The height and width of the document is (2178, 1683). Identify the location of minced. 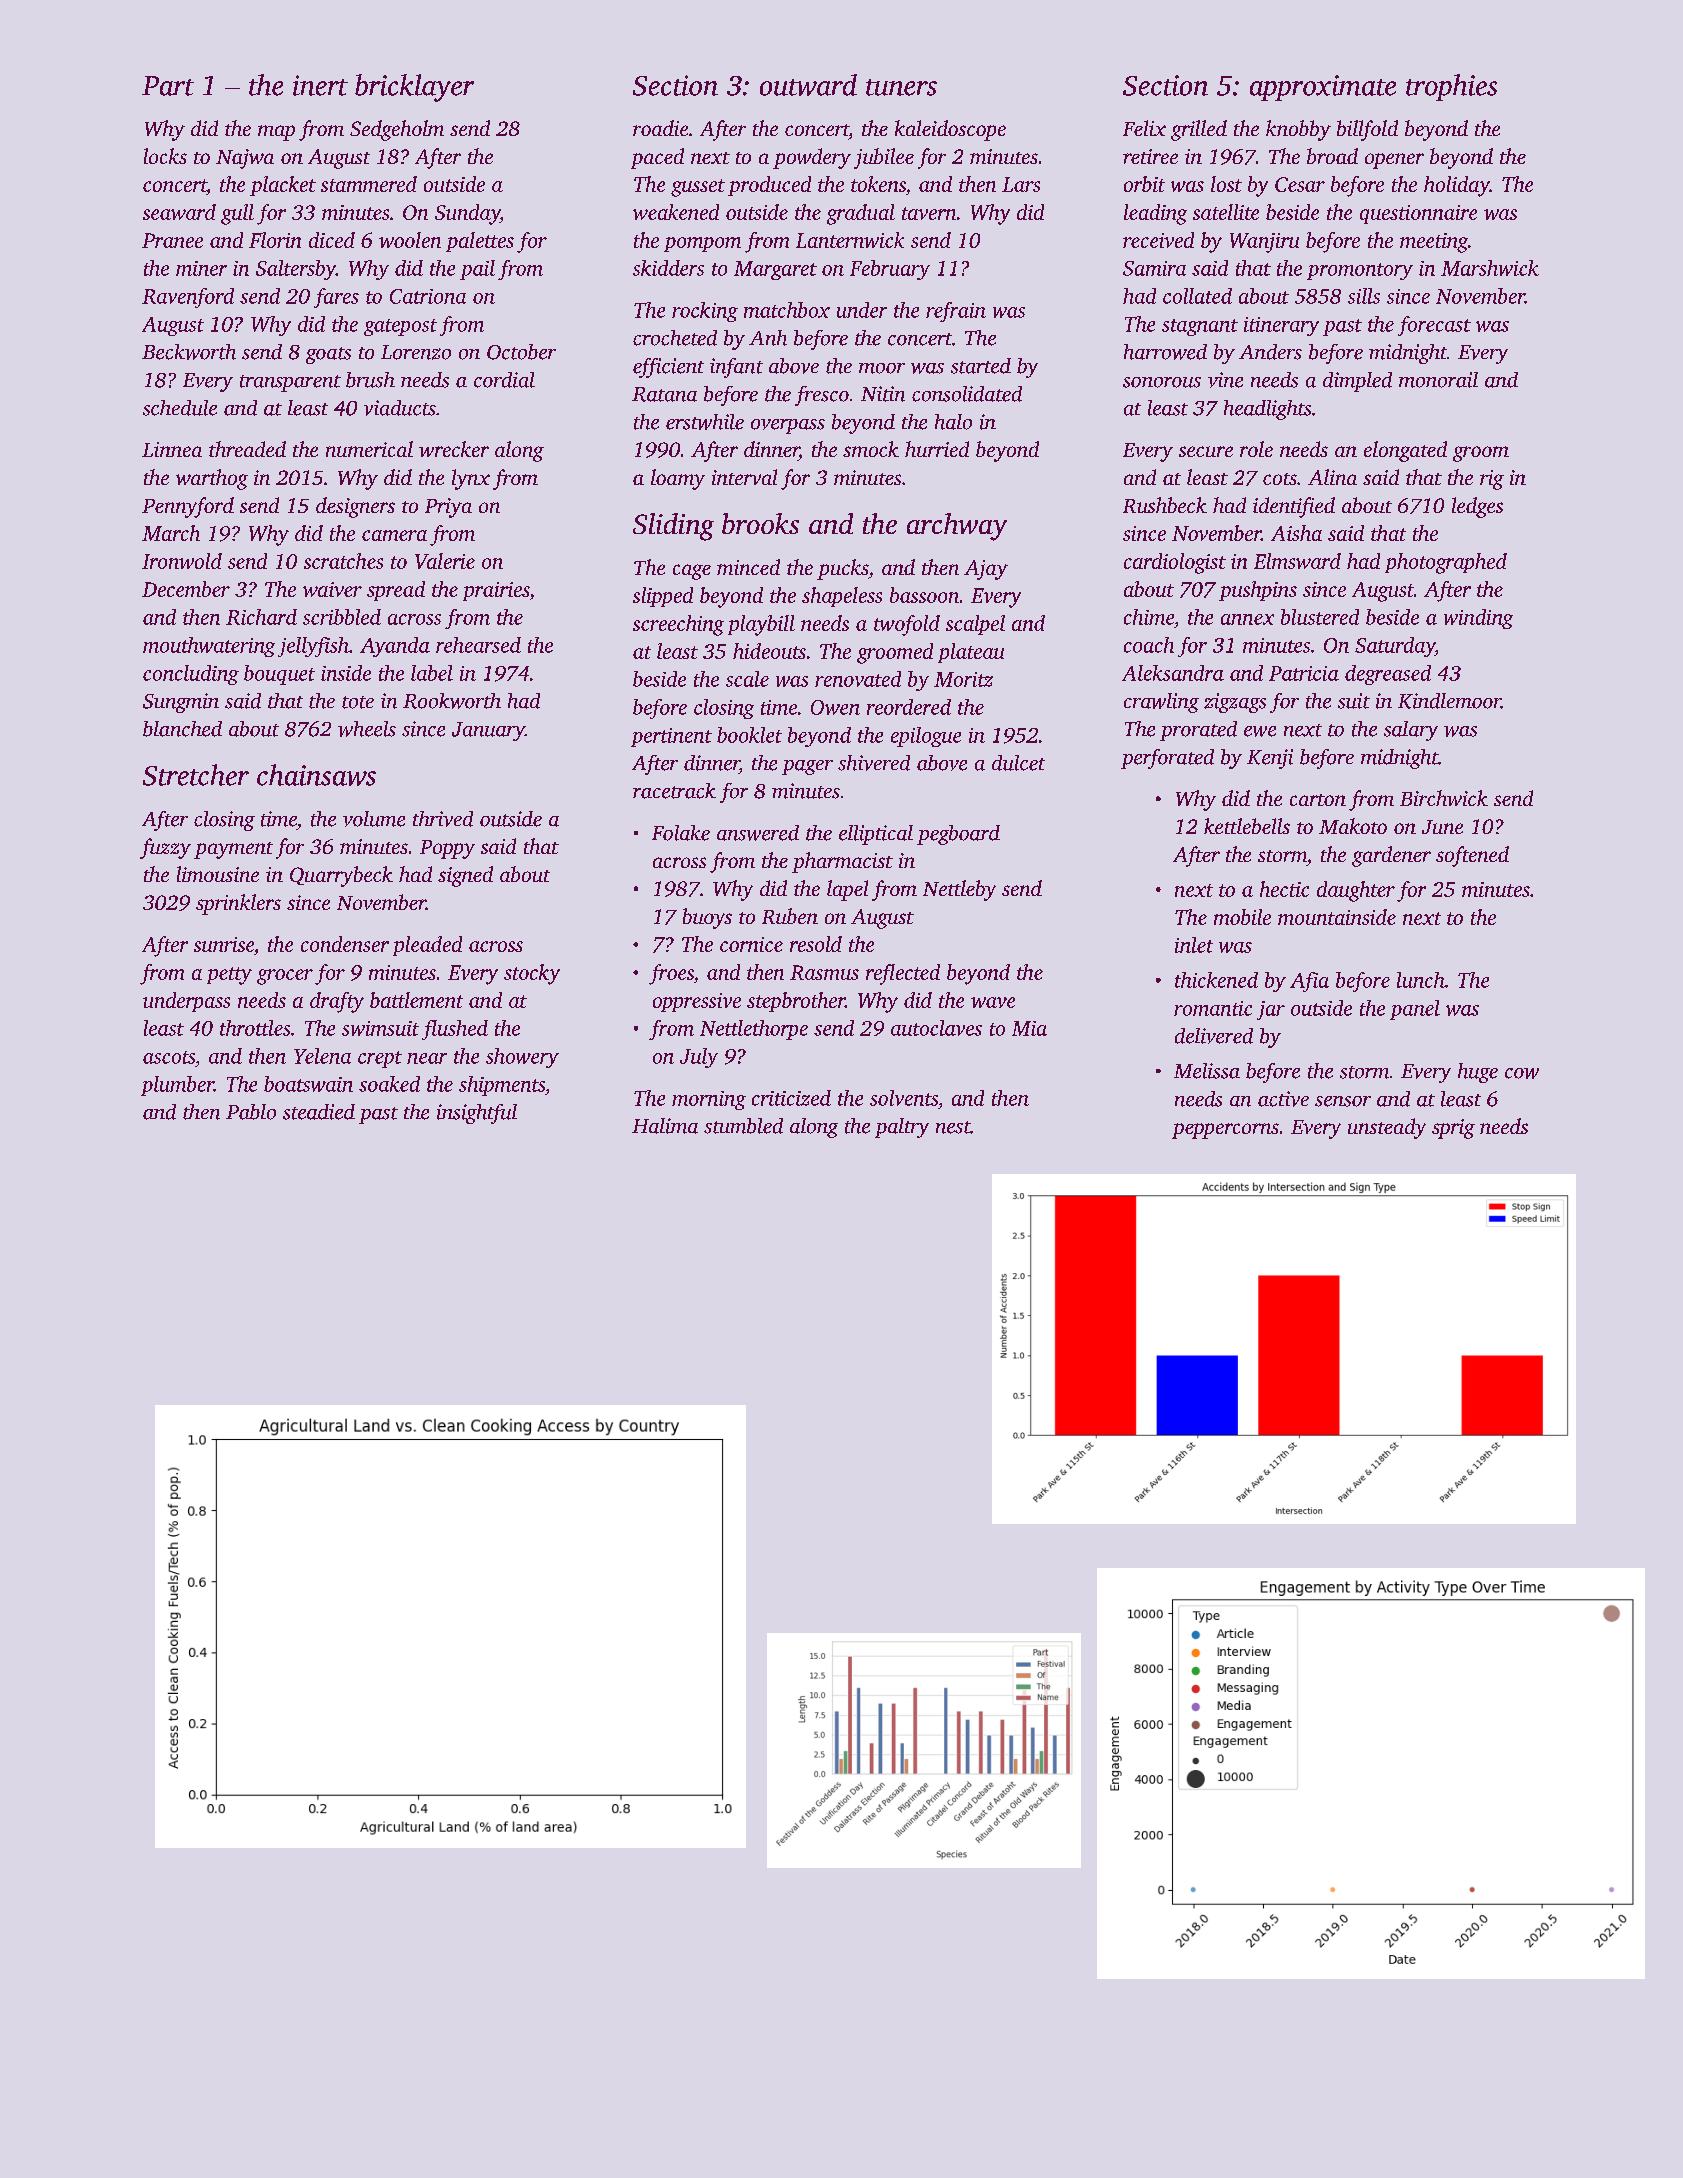
(748, 567).
